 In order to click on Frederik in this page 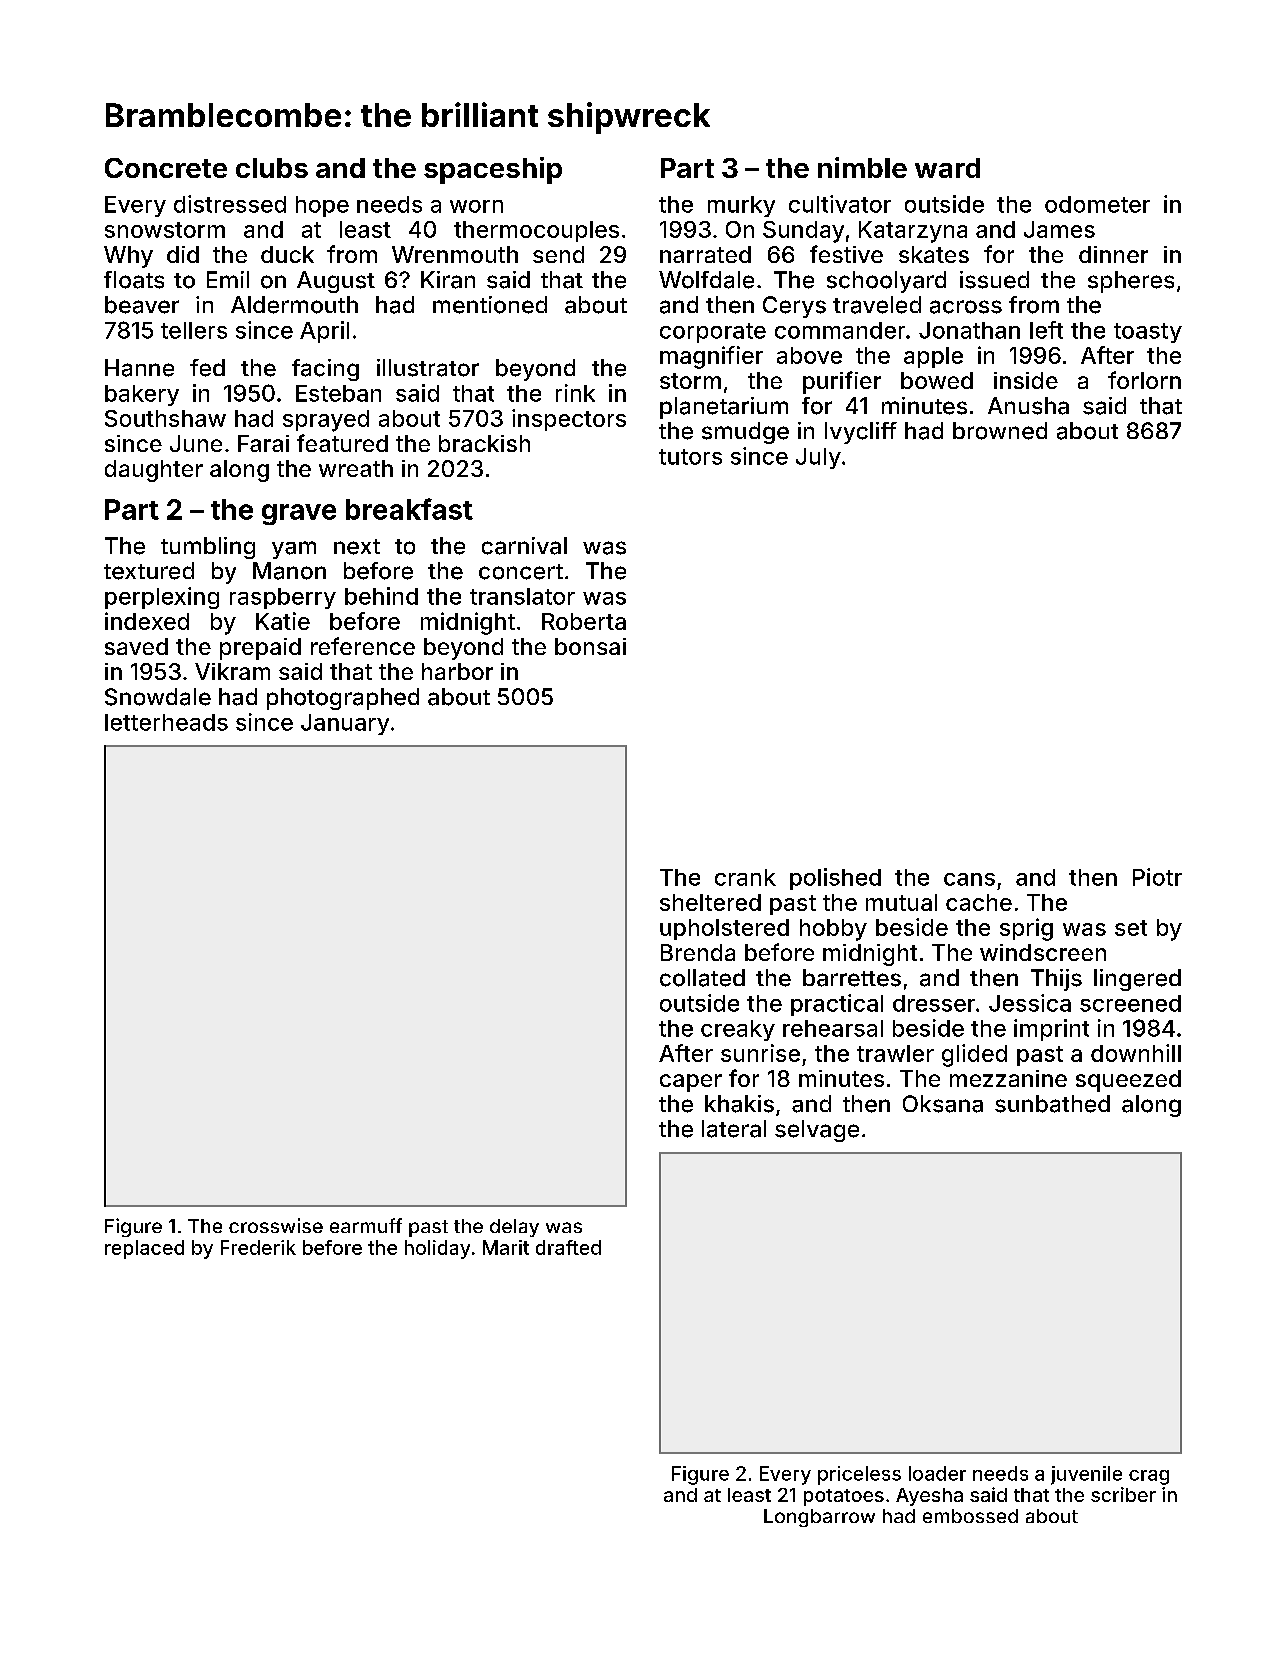, I will do `click(258, 1247)`.
